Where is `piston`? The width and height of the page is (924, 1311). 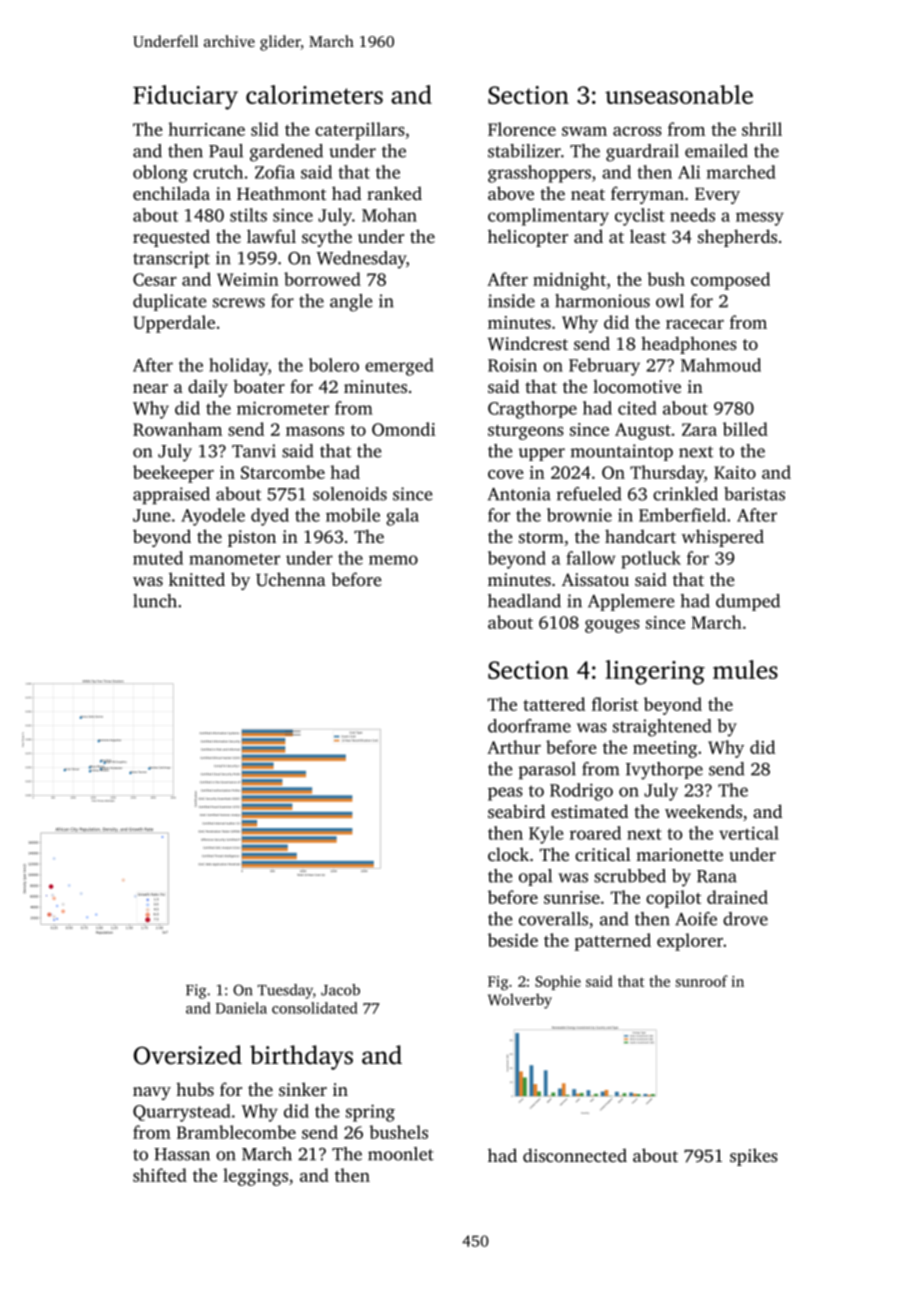
piston is located at coordinates (252, 538).
